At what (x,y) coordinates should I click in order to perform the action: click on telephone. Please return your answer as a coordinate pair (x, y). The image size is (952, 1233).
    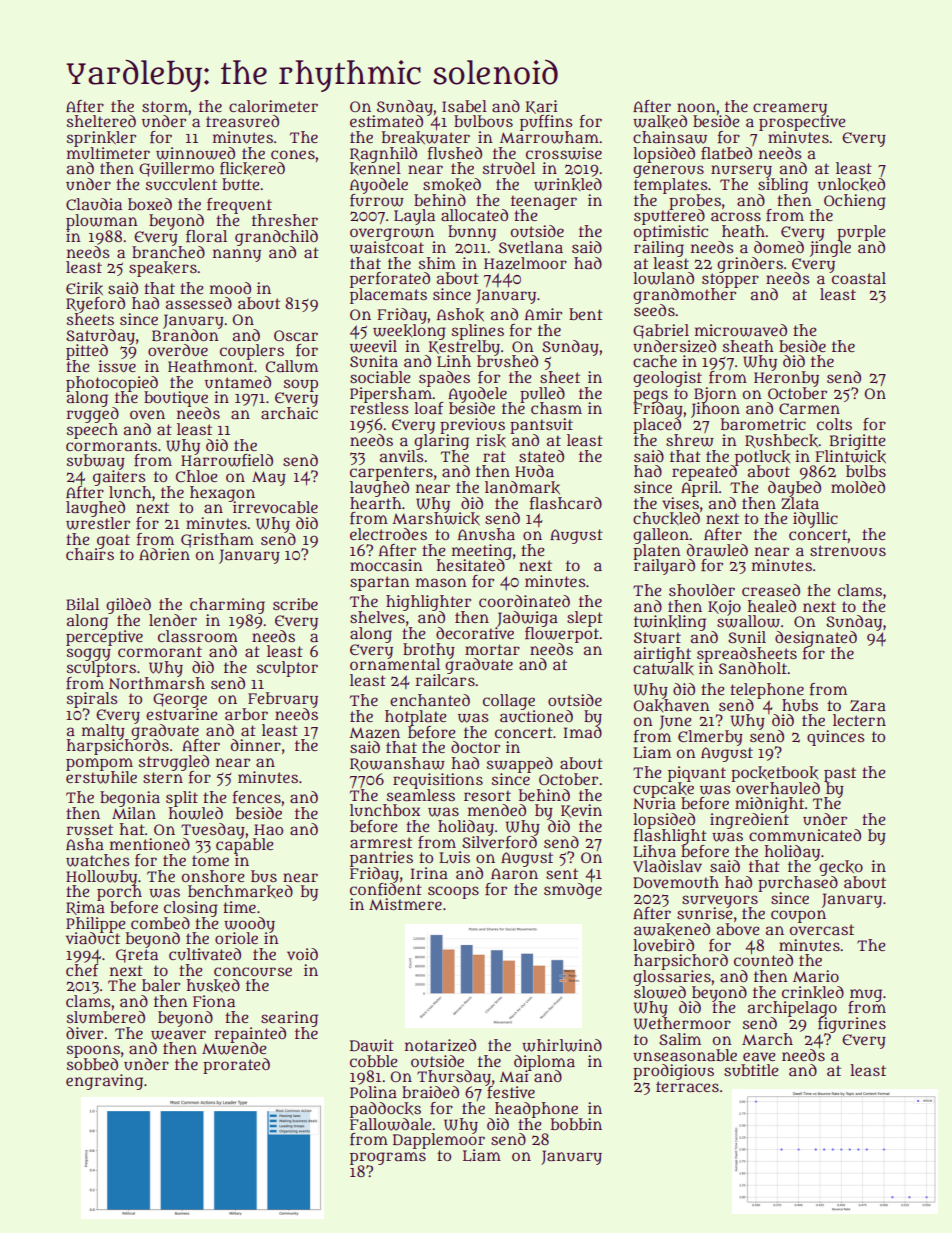
    Looking at the image, I should click on (767, 690).
